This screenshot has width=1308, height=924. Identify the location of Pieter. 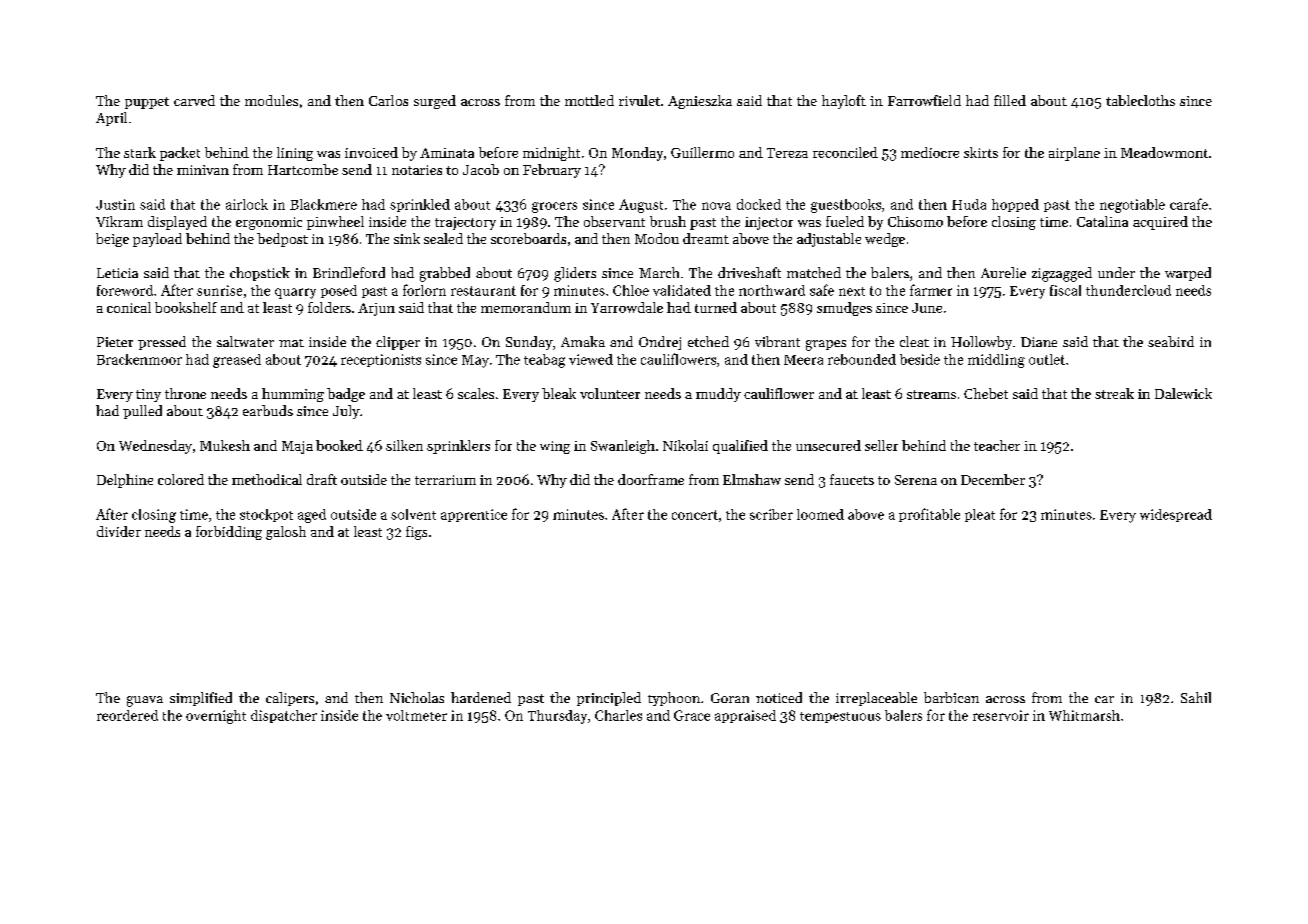
(115, 342).
